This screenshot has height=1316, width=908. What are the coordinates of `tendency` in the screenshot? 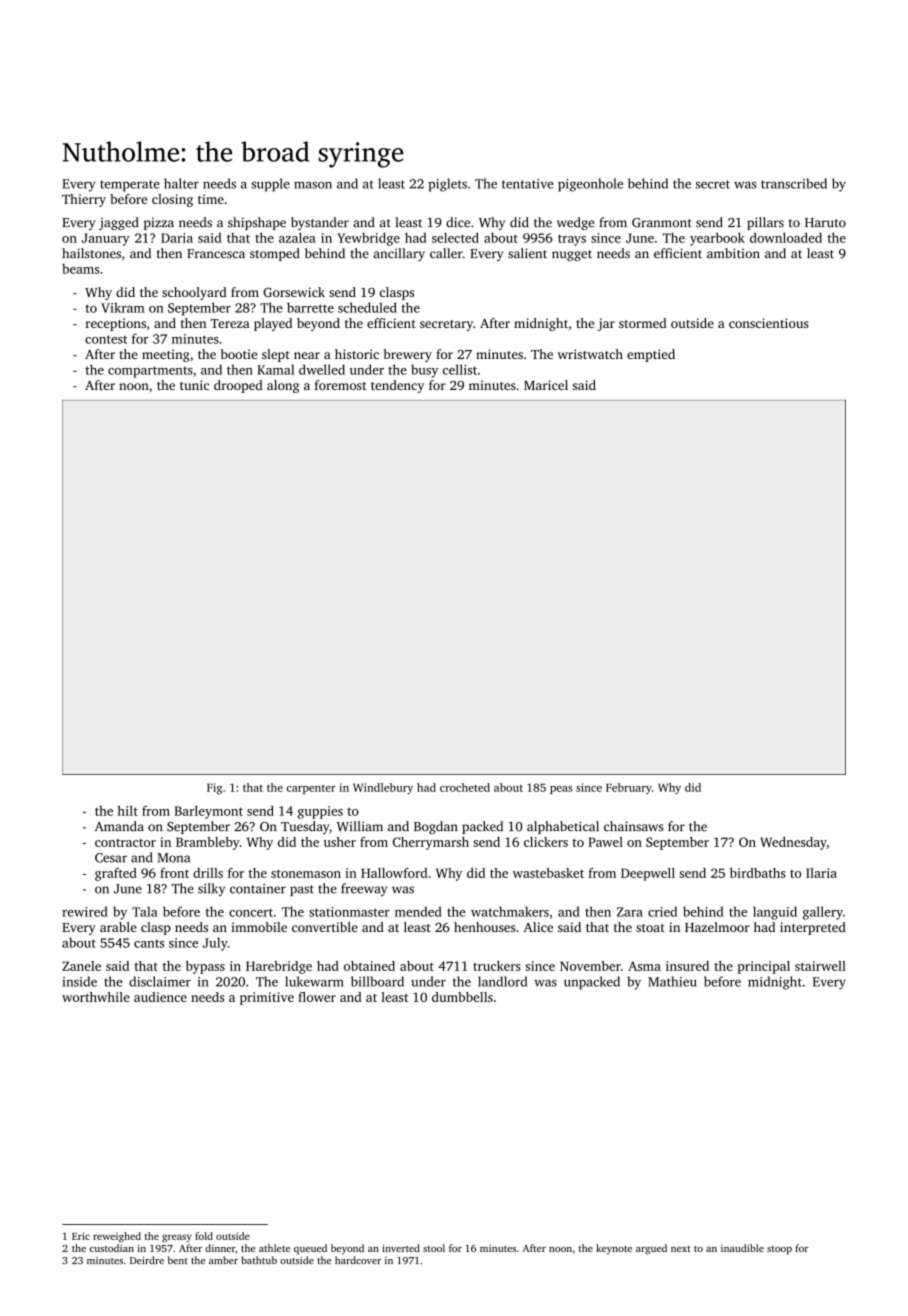 It's located at (397, 386).
